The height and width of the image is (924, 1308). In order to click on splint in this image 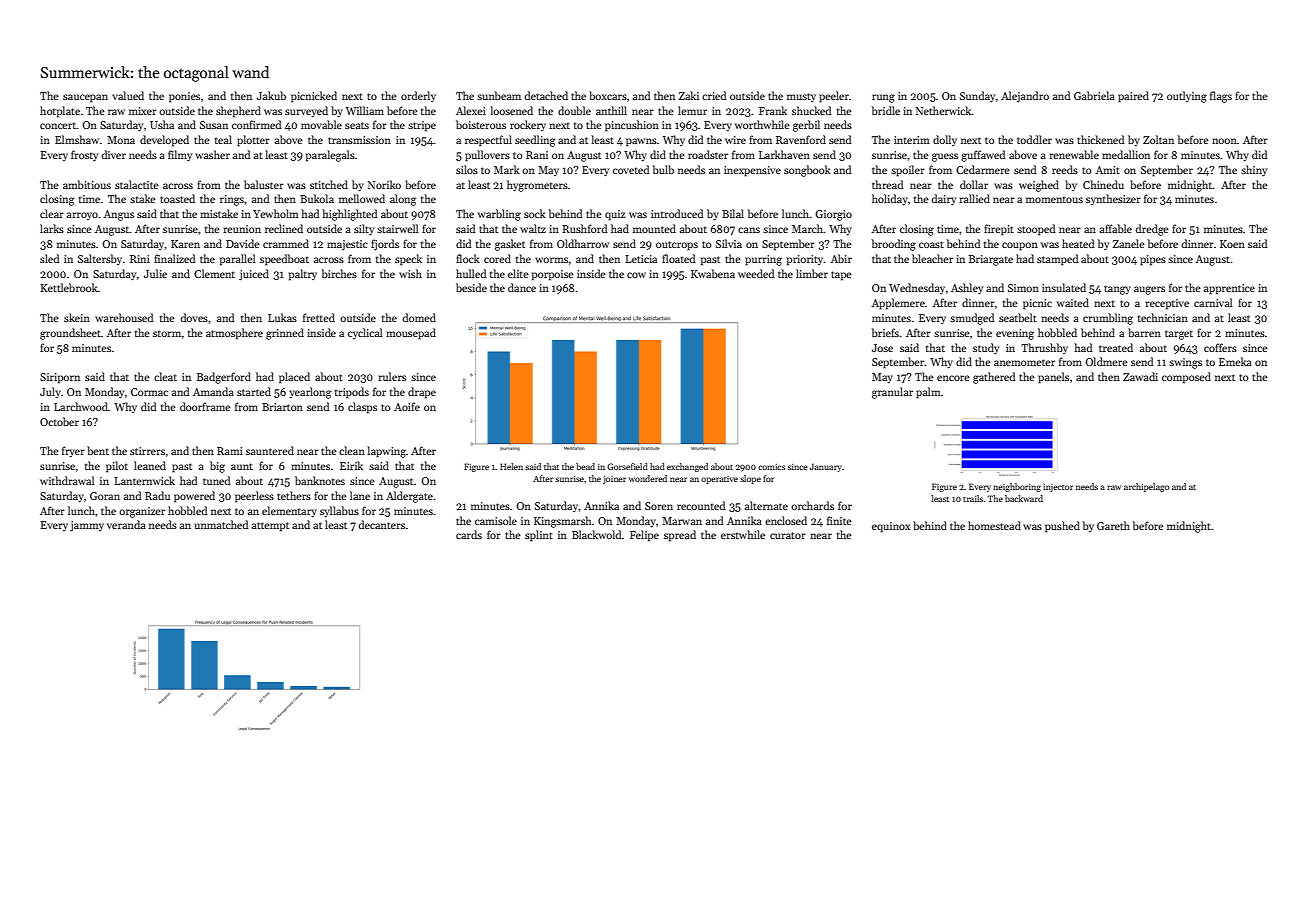, I will do `click(539, 536)`.
